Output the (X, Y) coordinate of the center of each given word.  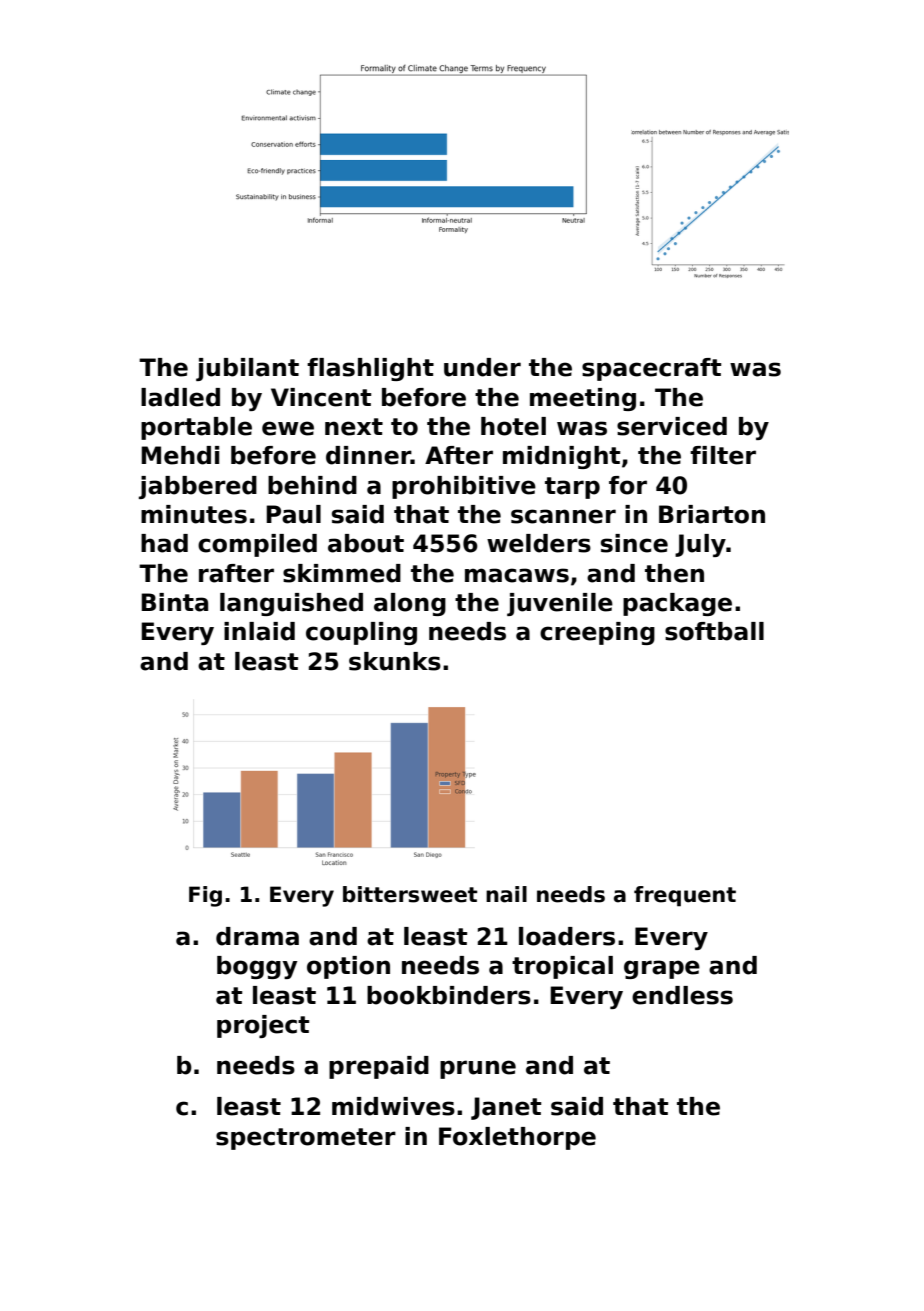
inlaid (259, 631)
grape (662, 969)
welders (539, 543)
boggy (257, 967)
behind (312, 485)
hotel (513, 426)
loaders (567, 936)
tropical (562, 967)
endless (682, 995)
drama (257, 936)
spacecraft (651, 369)
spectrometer (306, 1139)
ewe (288, 428)
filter (723, 455)
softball (714, 631)
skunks (395, 661)
